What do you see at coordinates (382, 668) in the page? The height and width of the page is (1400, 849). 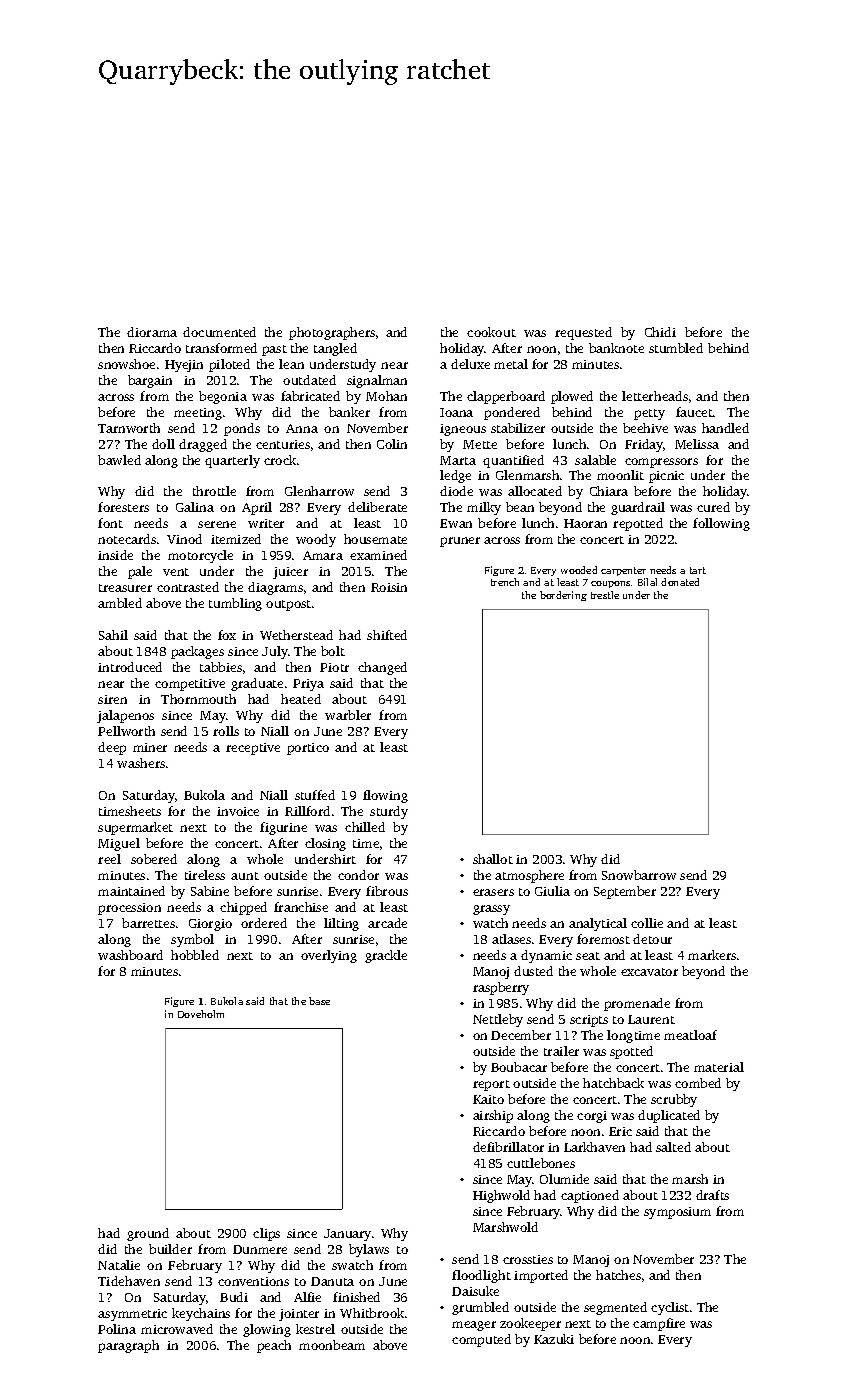 I see `changed` at bounding box center [382, 668].
